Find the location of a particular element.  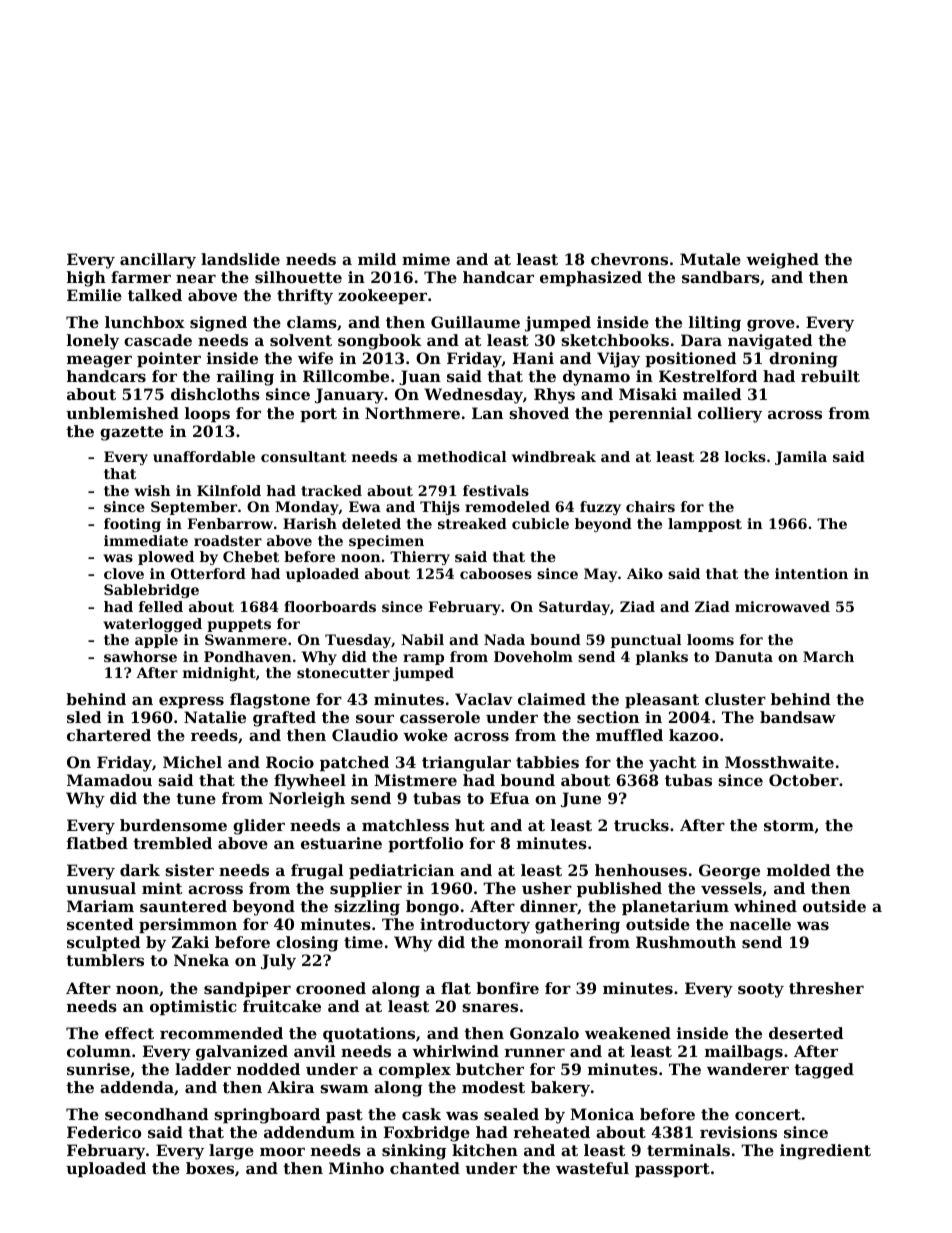

boxes is located at coordinates (210, 1168).
